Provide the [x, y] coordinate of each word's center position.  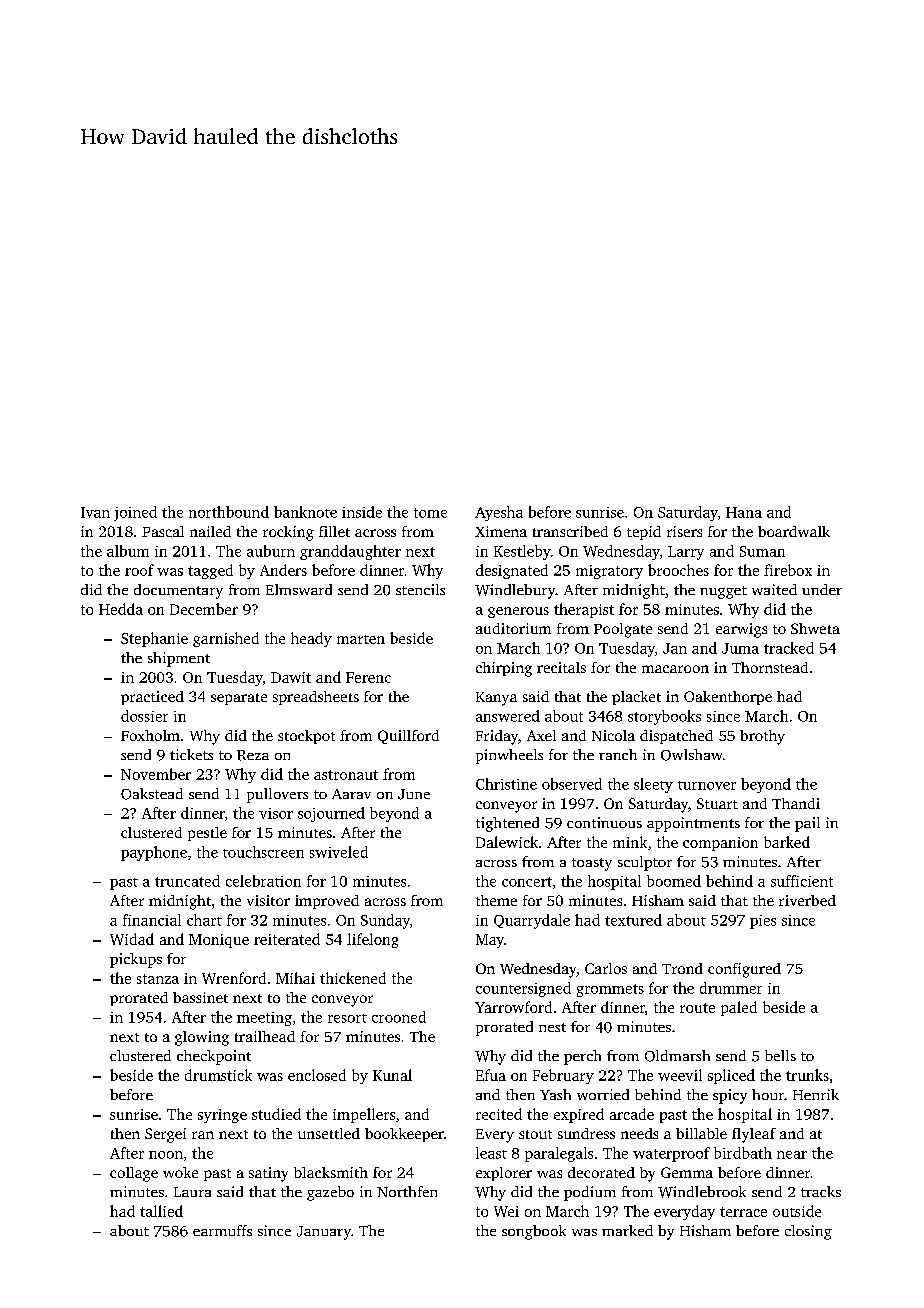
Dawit [291, 677]
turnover [707, 785]
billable [701, 1133]
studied [276, 1114]
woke [180, 1172]
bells [780, 1055]
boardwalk [794, 531]
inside [362, 512]
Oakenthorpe [728, 698]
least [491, 1153]
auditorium [513, 628]
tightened [507, 824]
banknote [305, 512]
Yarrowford [513, 1007]
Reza [253, 755]
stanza [158, 979]
